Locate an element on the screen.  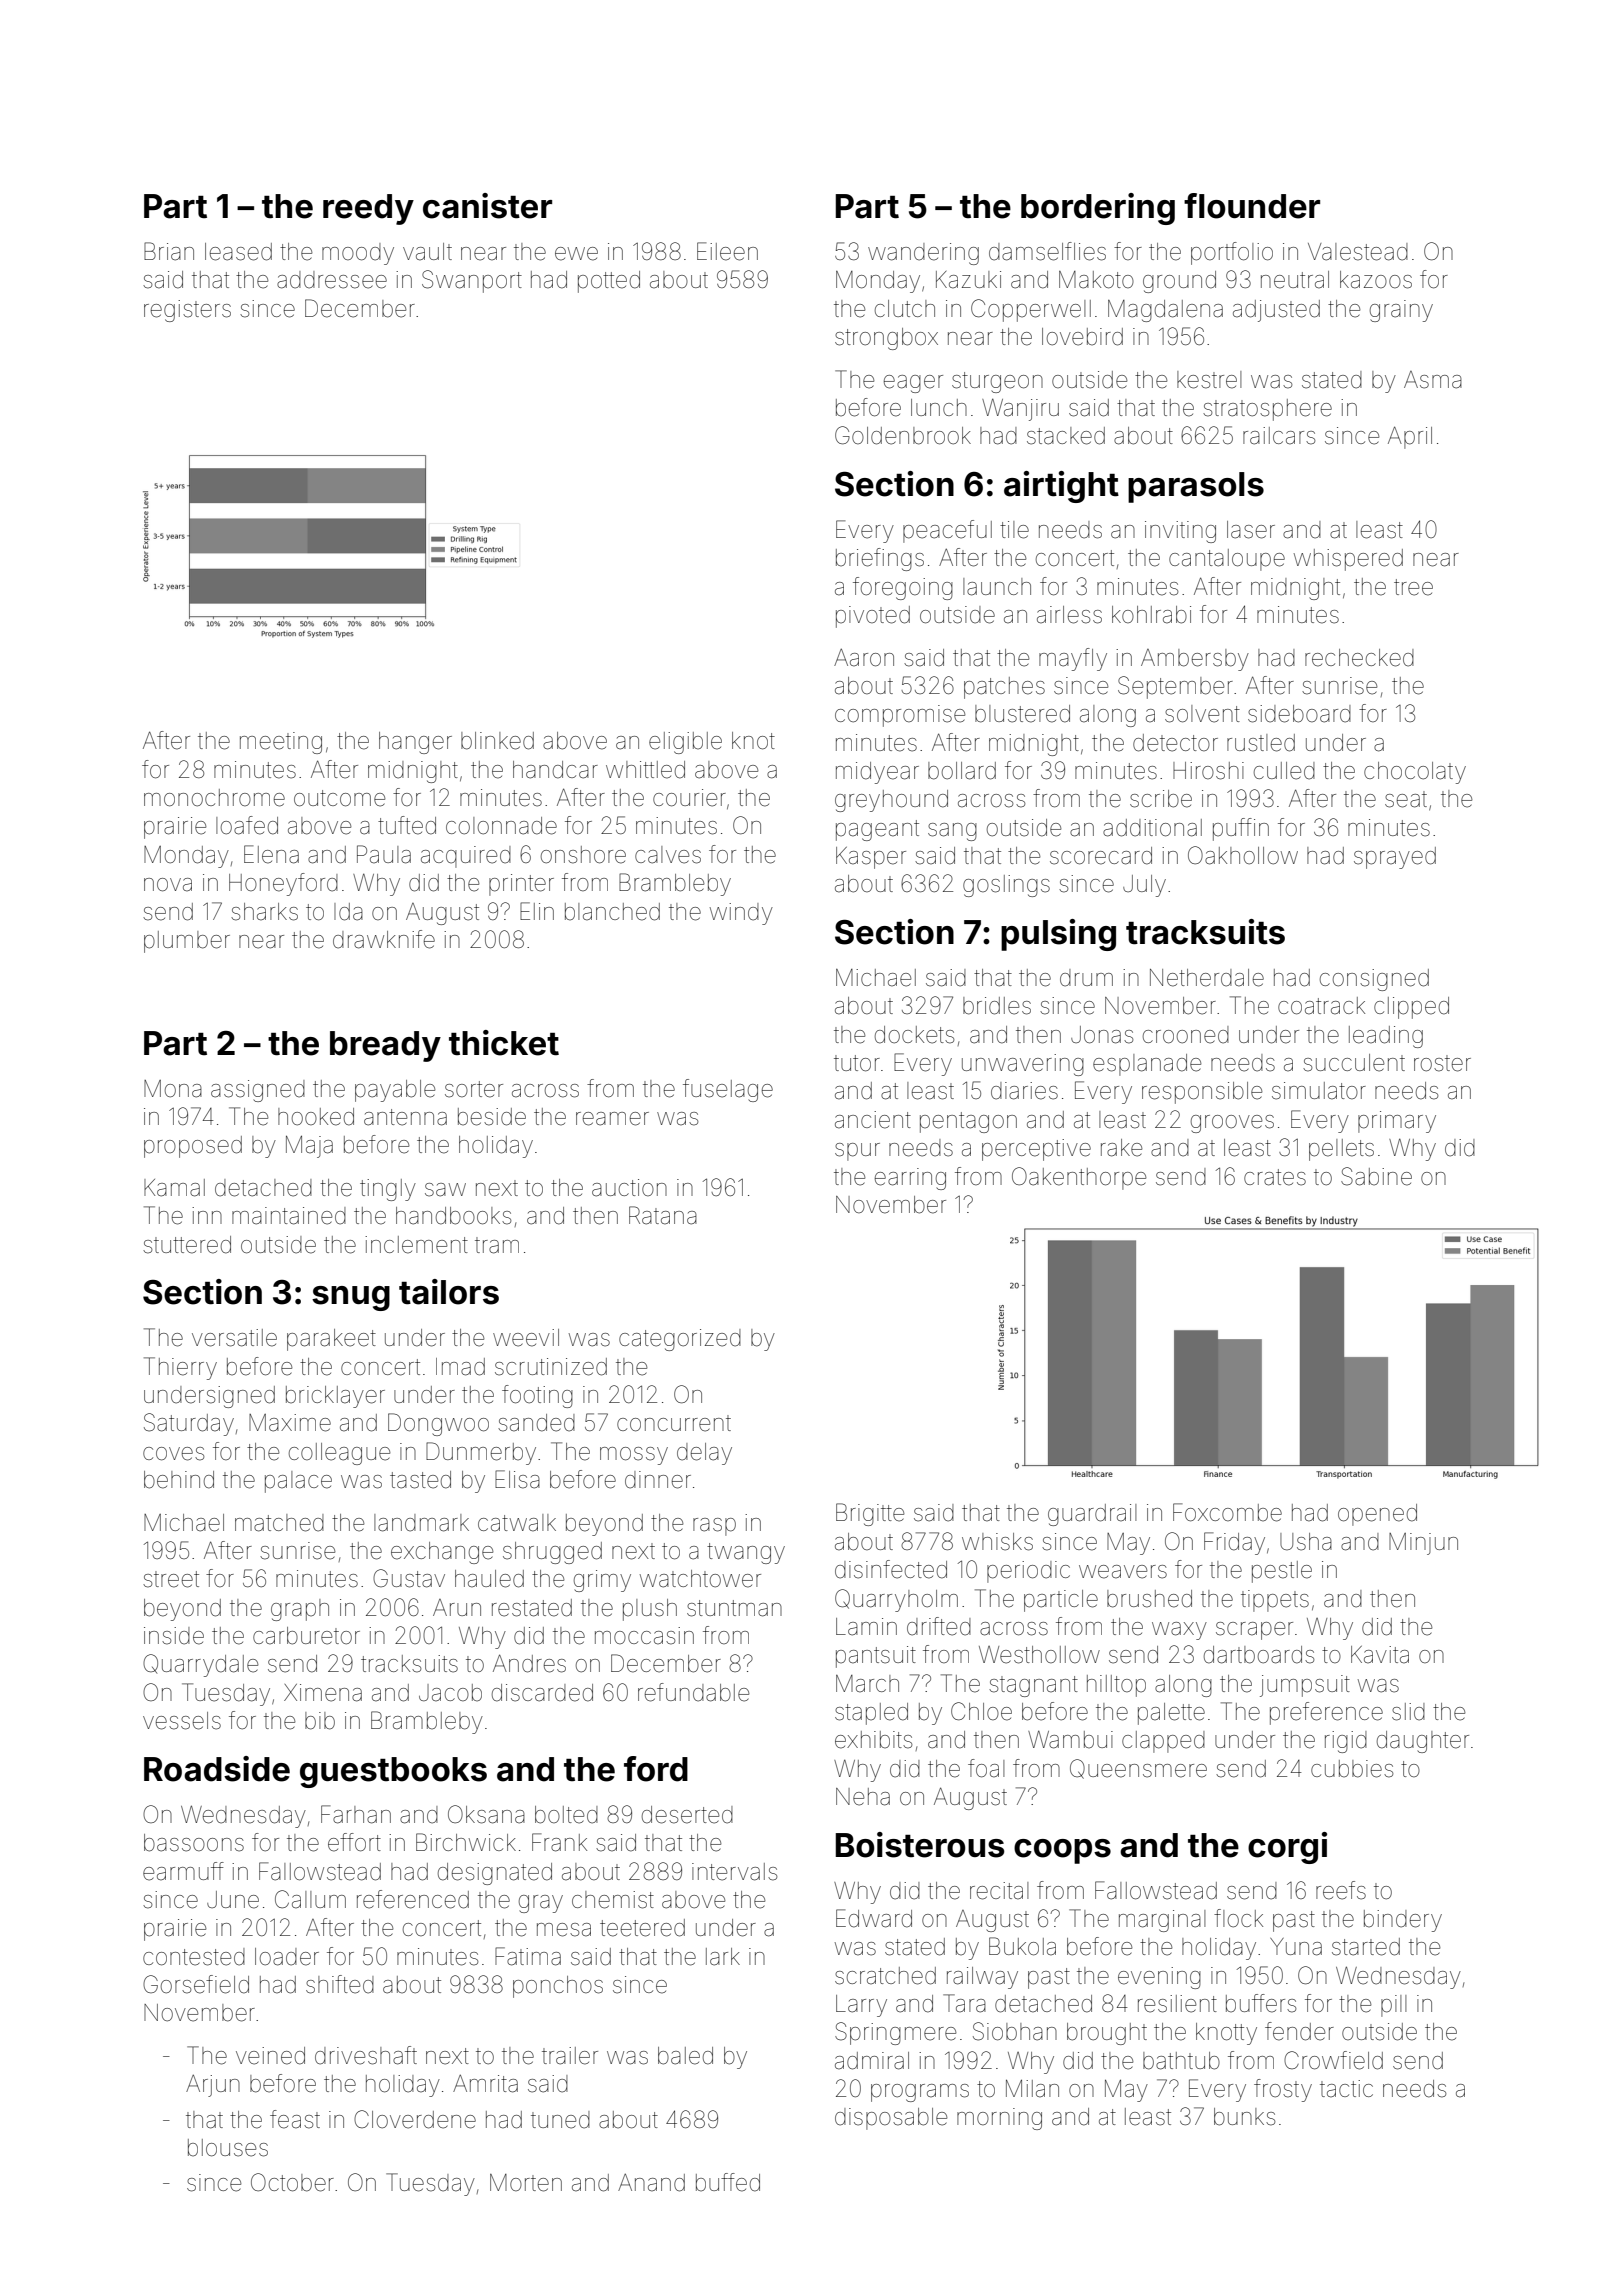
leased is located at coordinates (238, 252).
